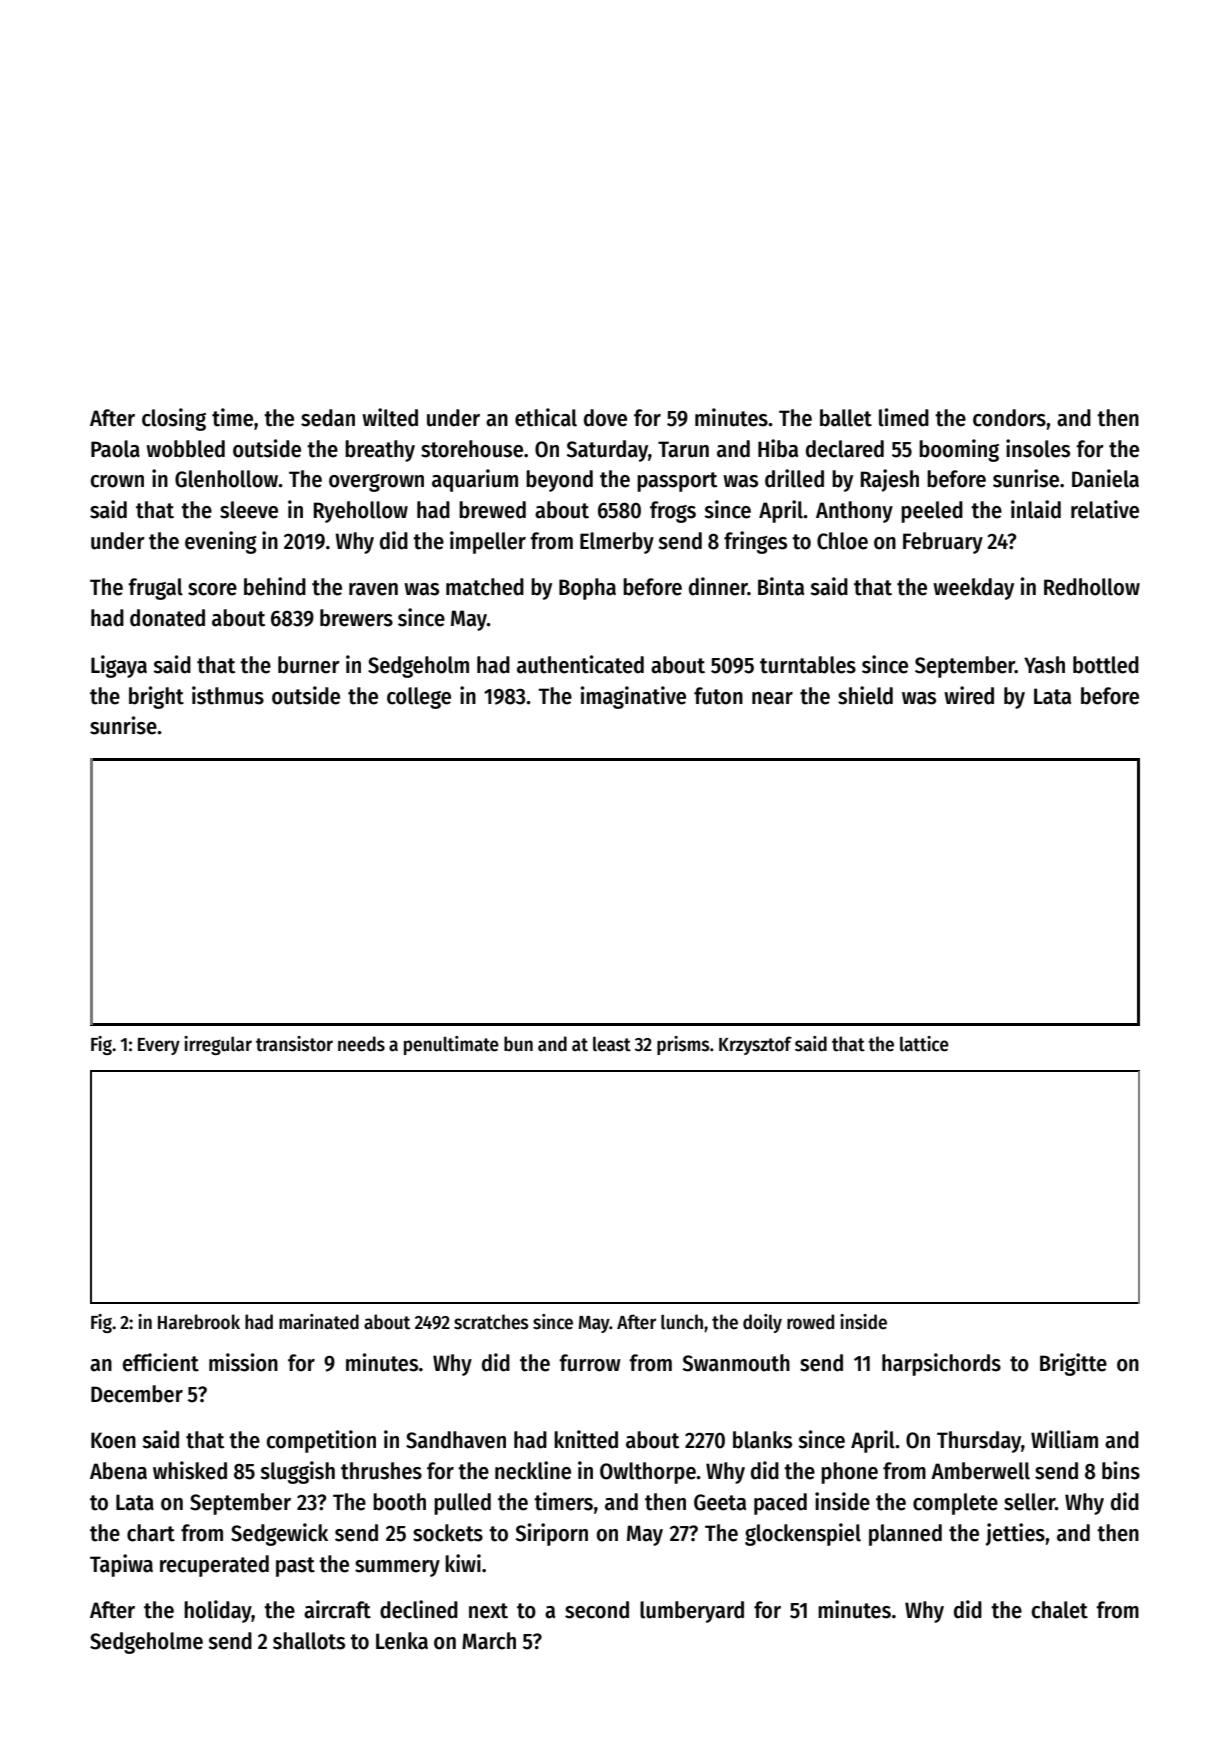 This document has width=1230, height=1739. I want to click on limed, so click(904, 417).
